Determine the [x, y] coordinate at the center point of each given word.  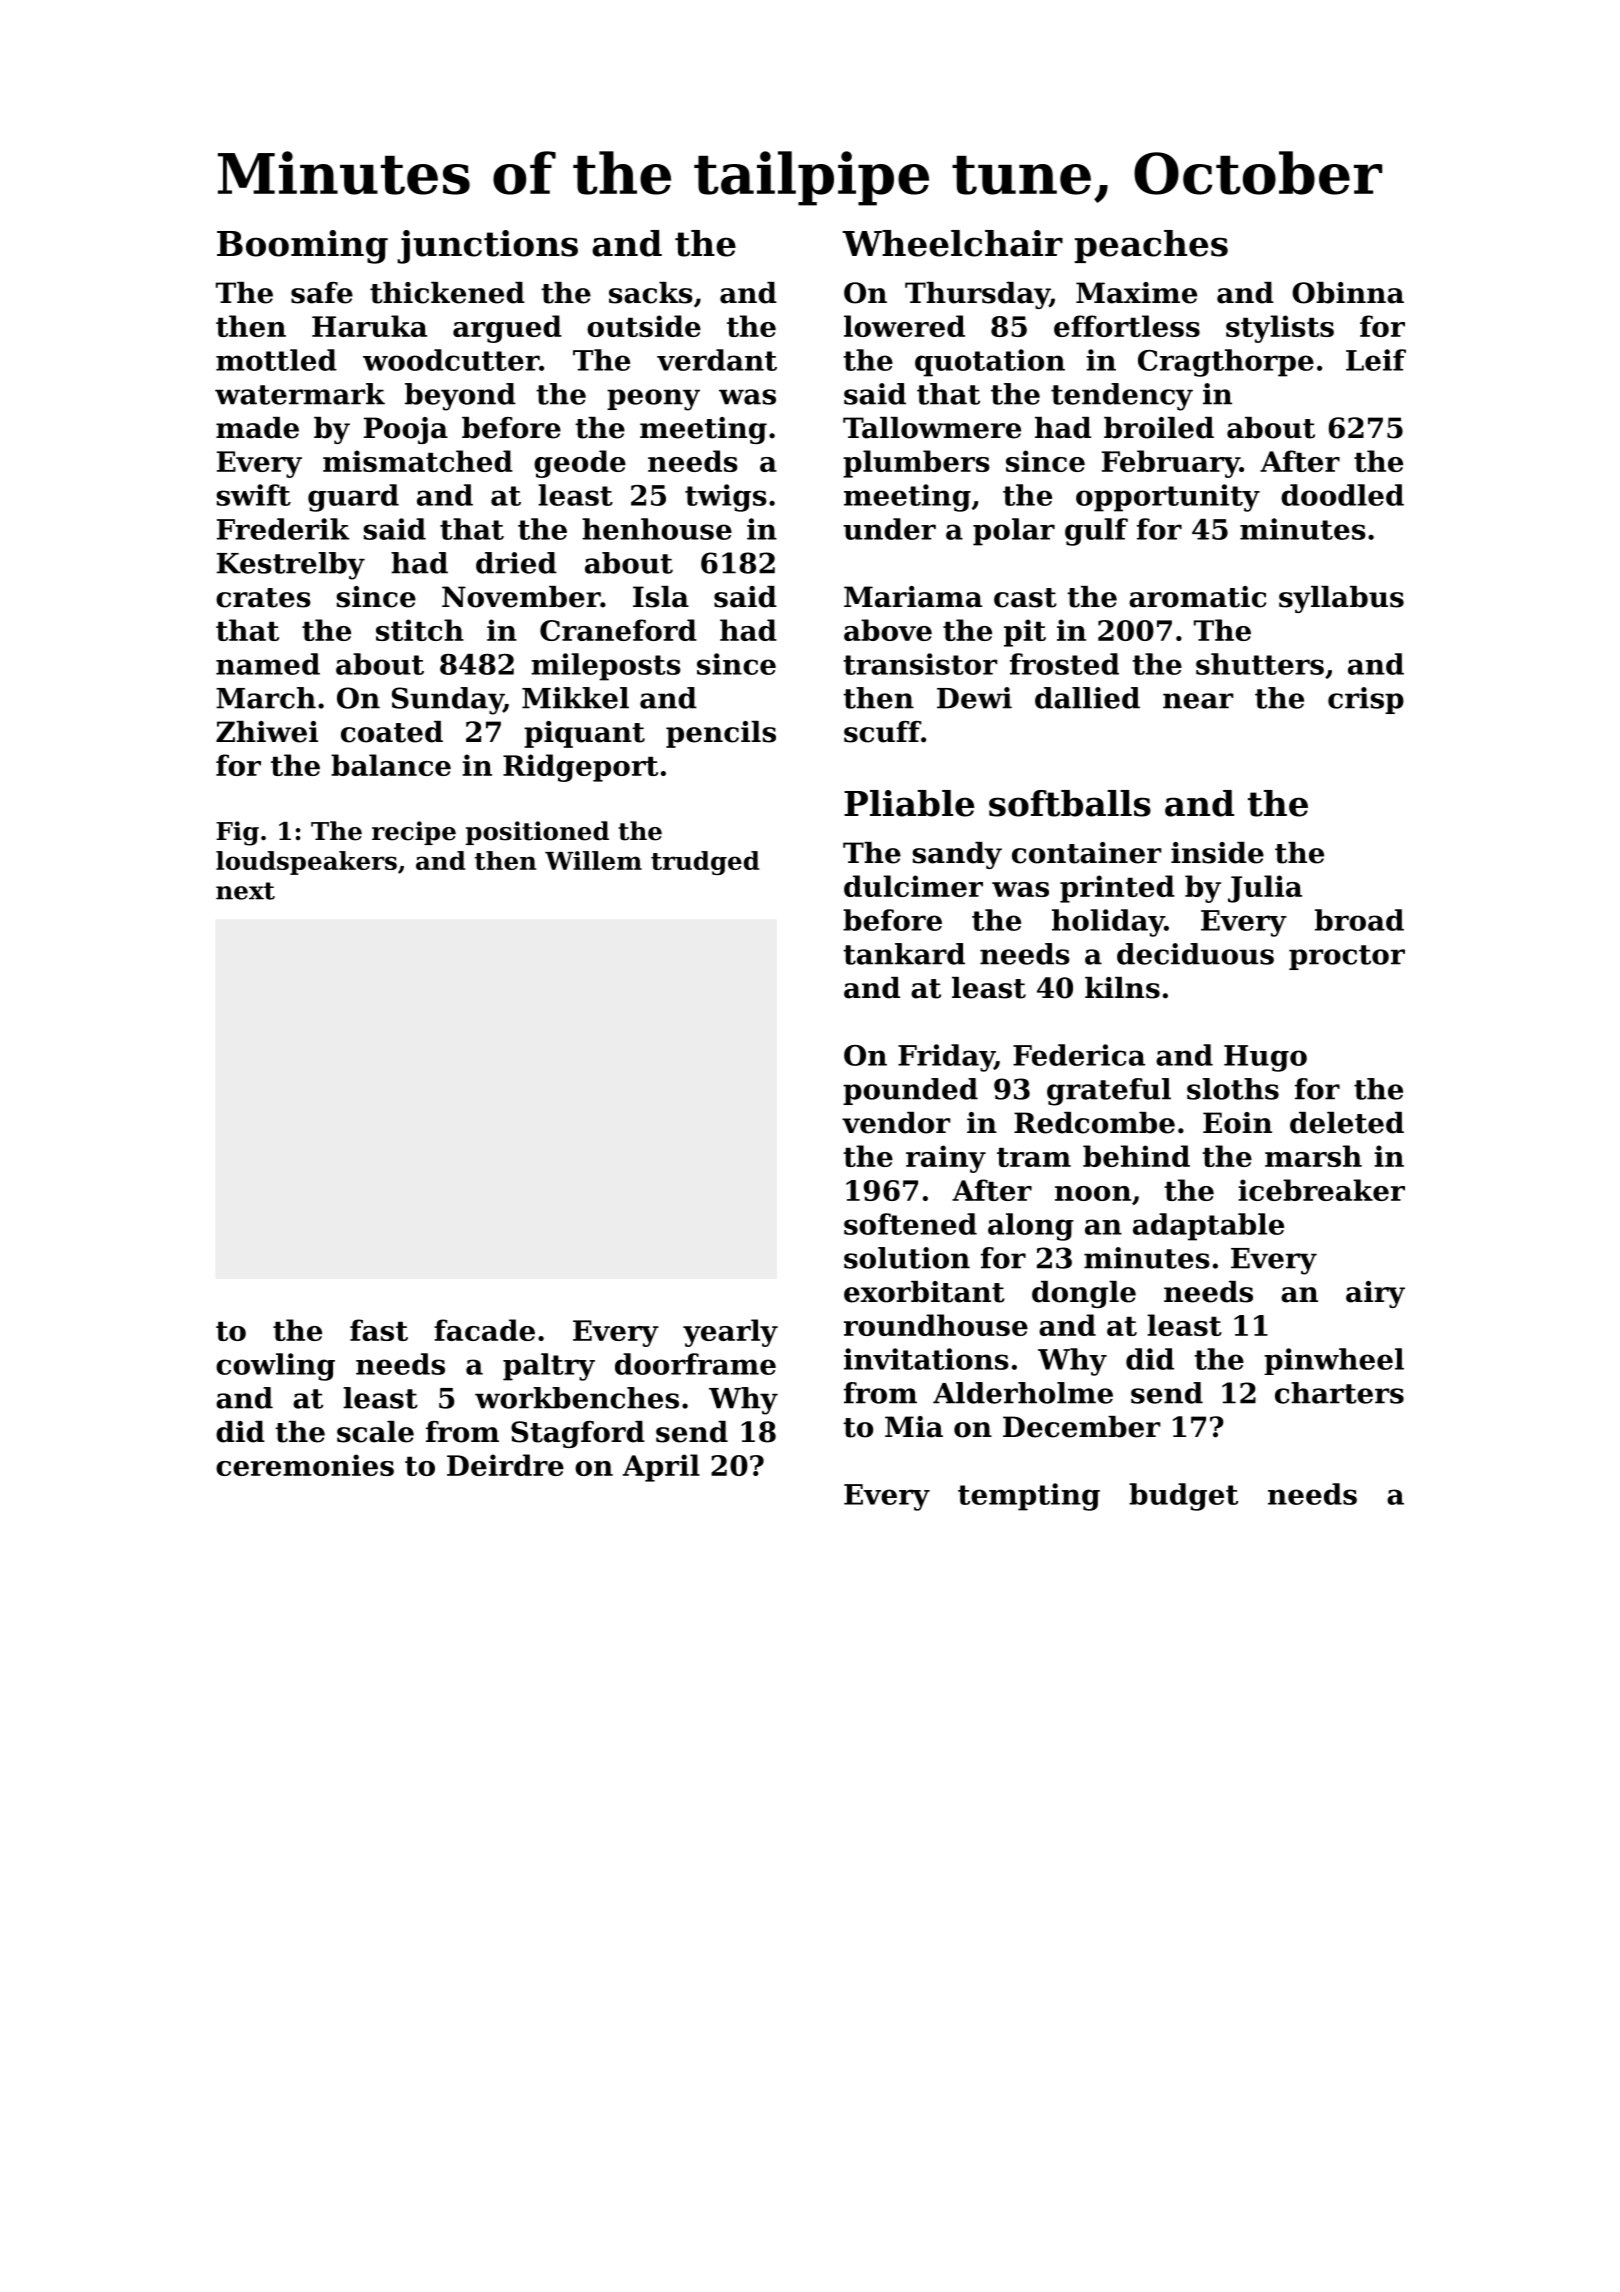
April [661, 1468]
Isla [661, 597]
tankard [904, 954]
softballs [1070, 803]
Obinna [1348, 293]
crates [263, 598]
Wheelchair [952, 243]
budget [1183, 1497]
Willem [593, 860]
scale [375, 1432]
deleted [1347, 1123]
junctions [487, 247]
